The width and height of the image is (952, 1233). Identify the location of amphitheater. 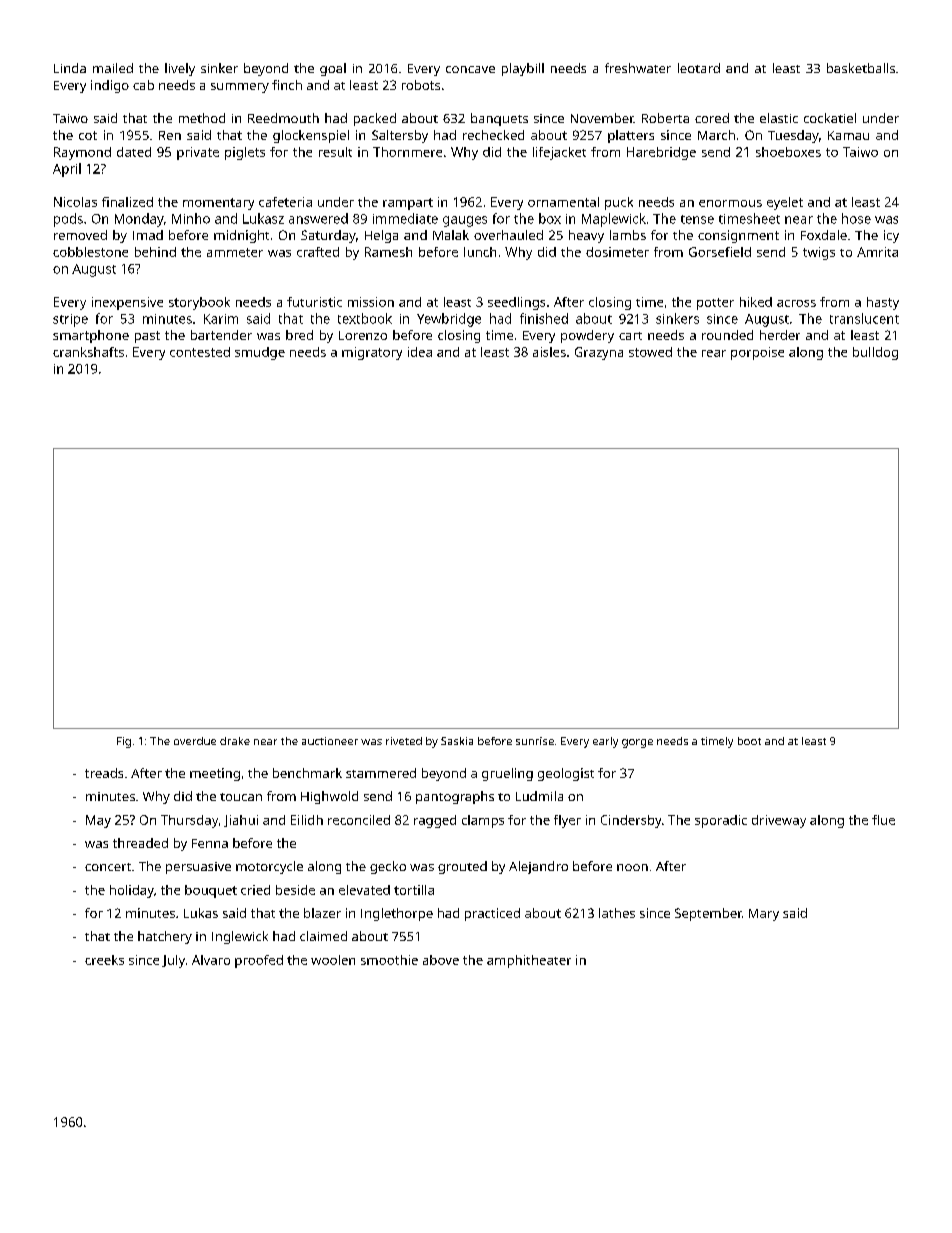
(529, 961).
